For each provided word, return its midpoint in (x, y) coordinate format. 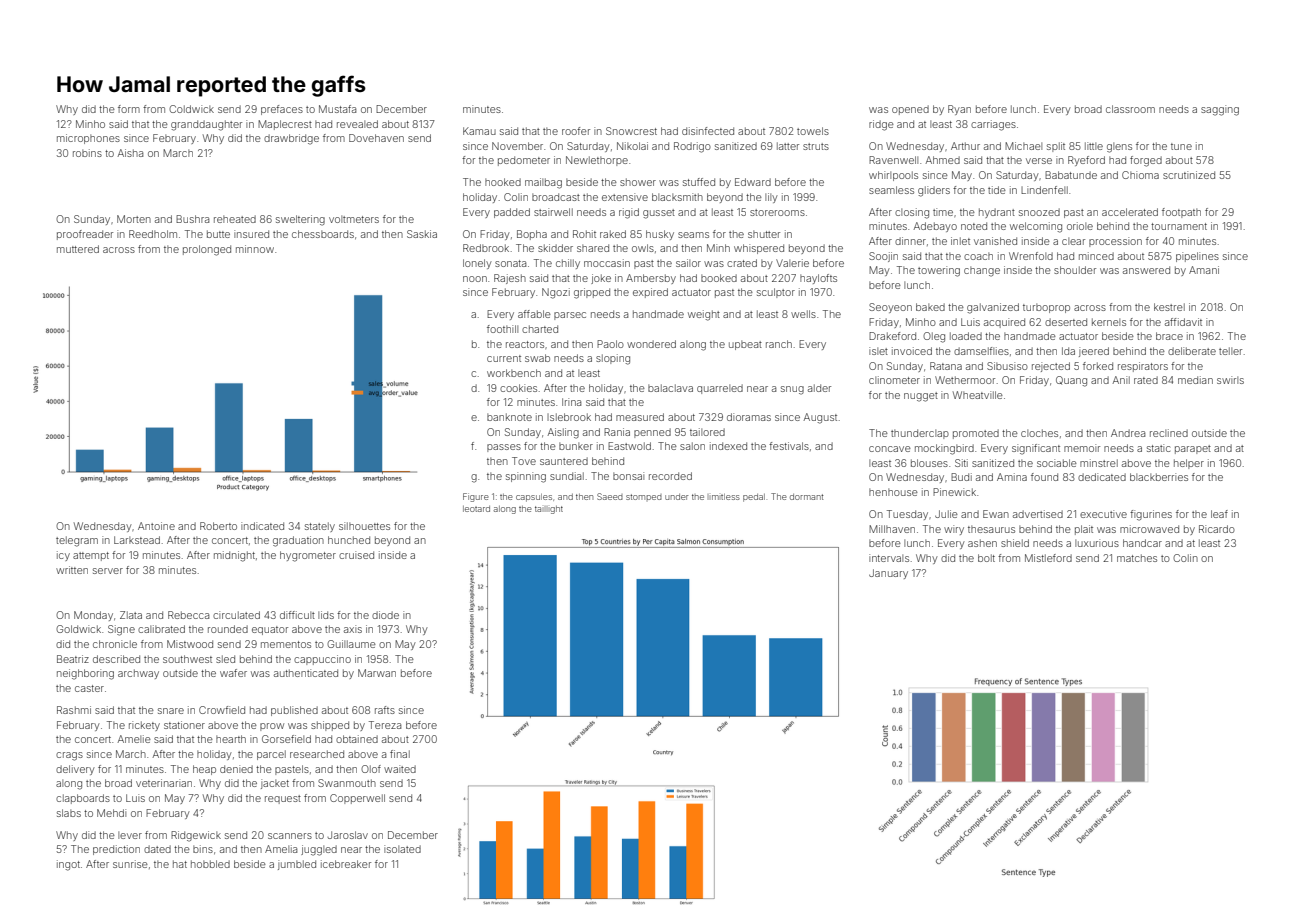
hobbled (210, 864)
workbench (514, 373)
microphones (88, 139)
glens (1119, 147)
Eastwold (629, 446)
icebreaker (346, 864)
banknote (509, 417)
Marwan (377, 673)
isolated (402, 849)
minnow (255, 249)
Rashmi (74, 710)
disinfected (708, 131)
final (400, 754)
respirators (1143, 367)
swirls (1230, 380)
